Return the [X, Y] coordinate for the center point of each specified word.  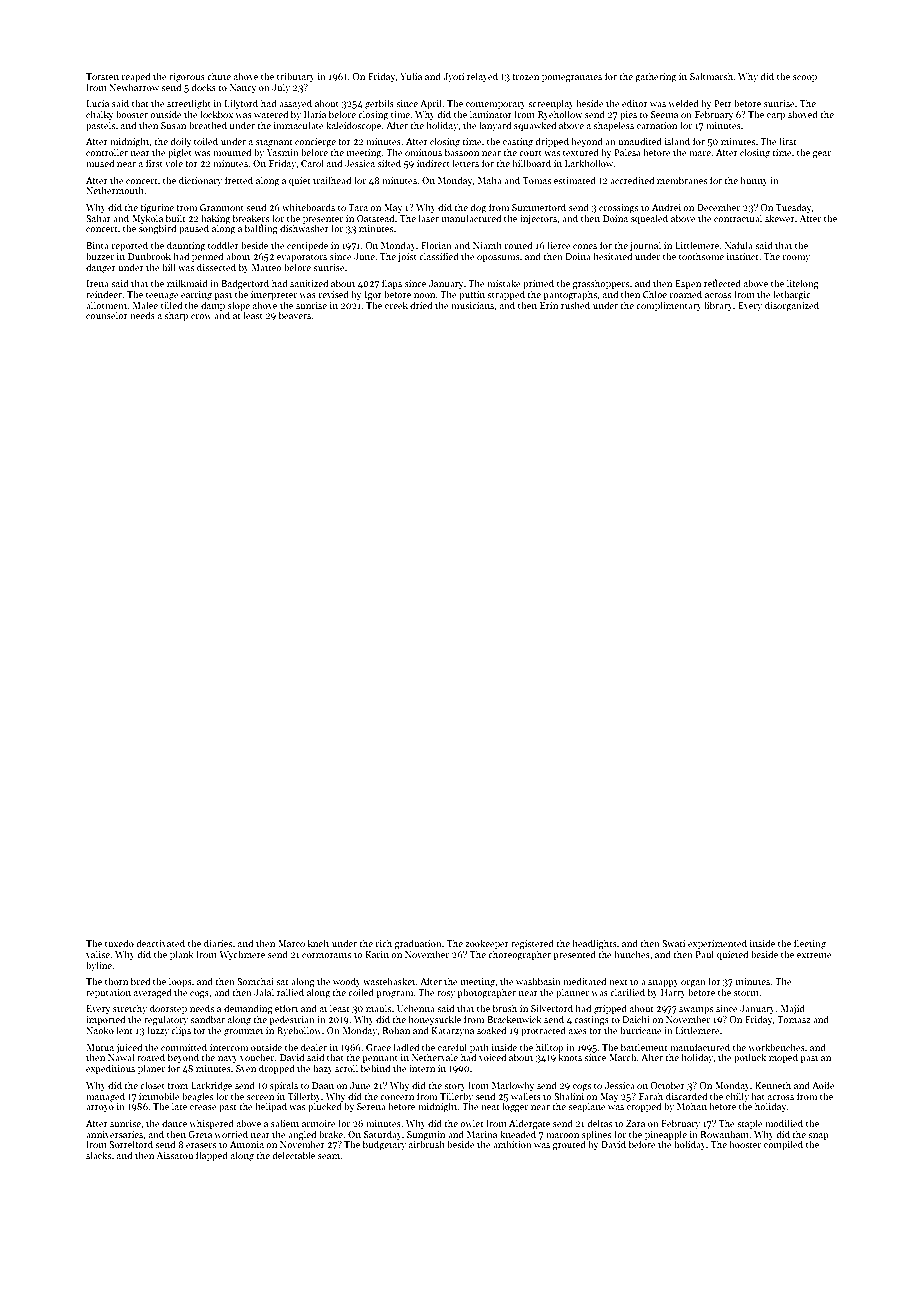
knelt [318, 943]
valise [98, 954]
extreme [814, 955]
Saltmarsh [711, 76]
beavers [295, 315]
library [718, 306]
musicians [472, 305]
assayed [295, 104]
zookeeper [487, 944]
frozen [526, 76]
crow [201, 316]
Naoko [100, 1030]
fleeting [810, 944]
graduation [418, 944]
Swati [673, 943]
